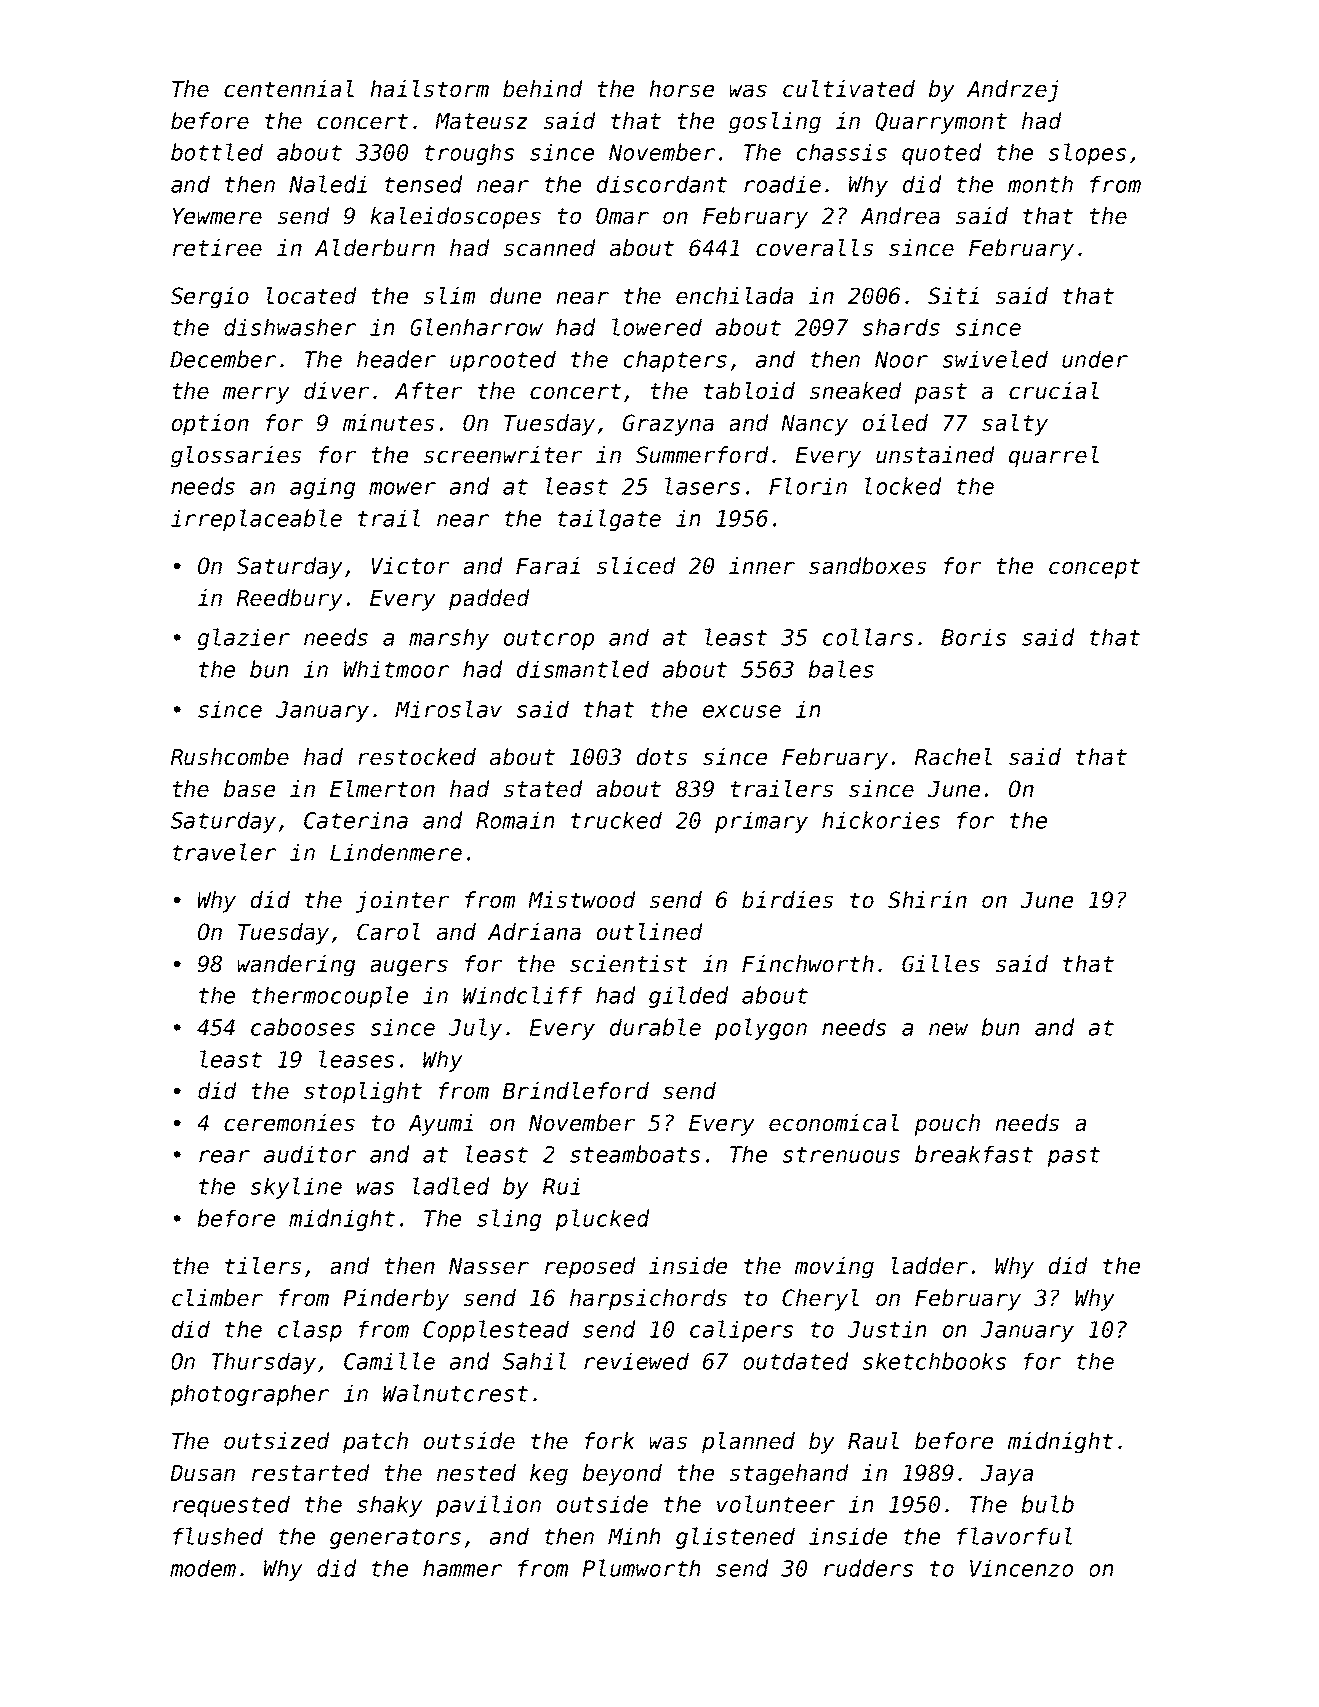 This screenshot has width=1319, height=1707. What do you see at coordinates (217, 152) in the screenshot?
I see `bottled` at bounding box center [217, 152].
